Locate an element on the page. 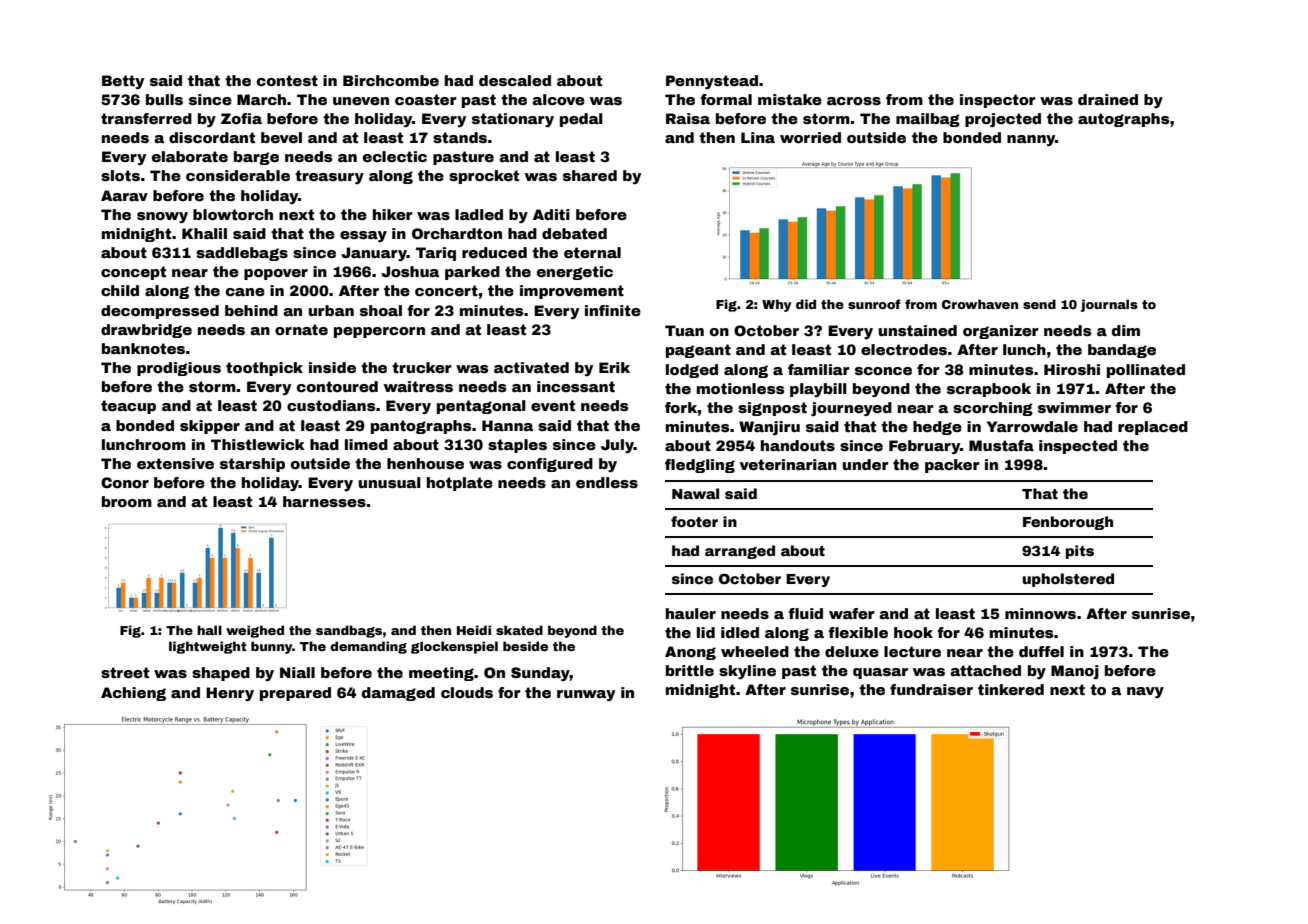 This document has height=924, width=1308. behind is located at coordinates (251, 310).
